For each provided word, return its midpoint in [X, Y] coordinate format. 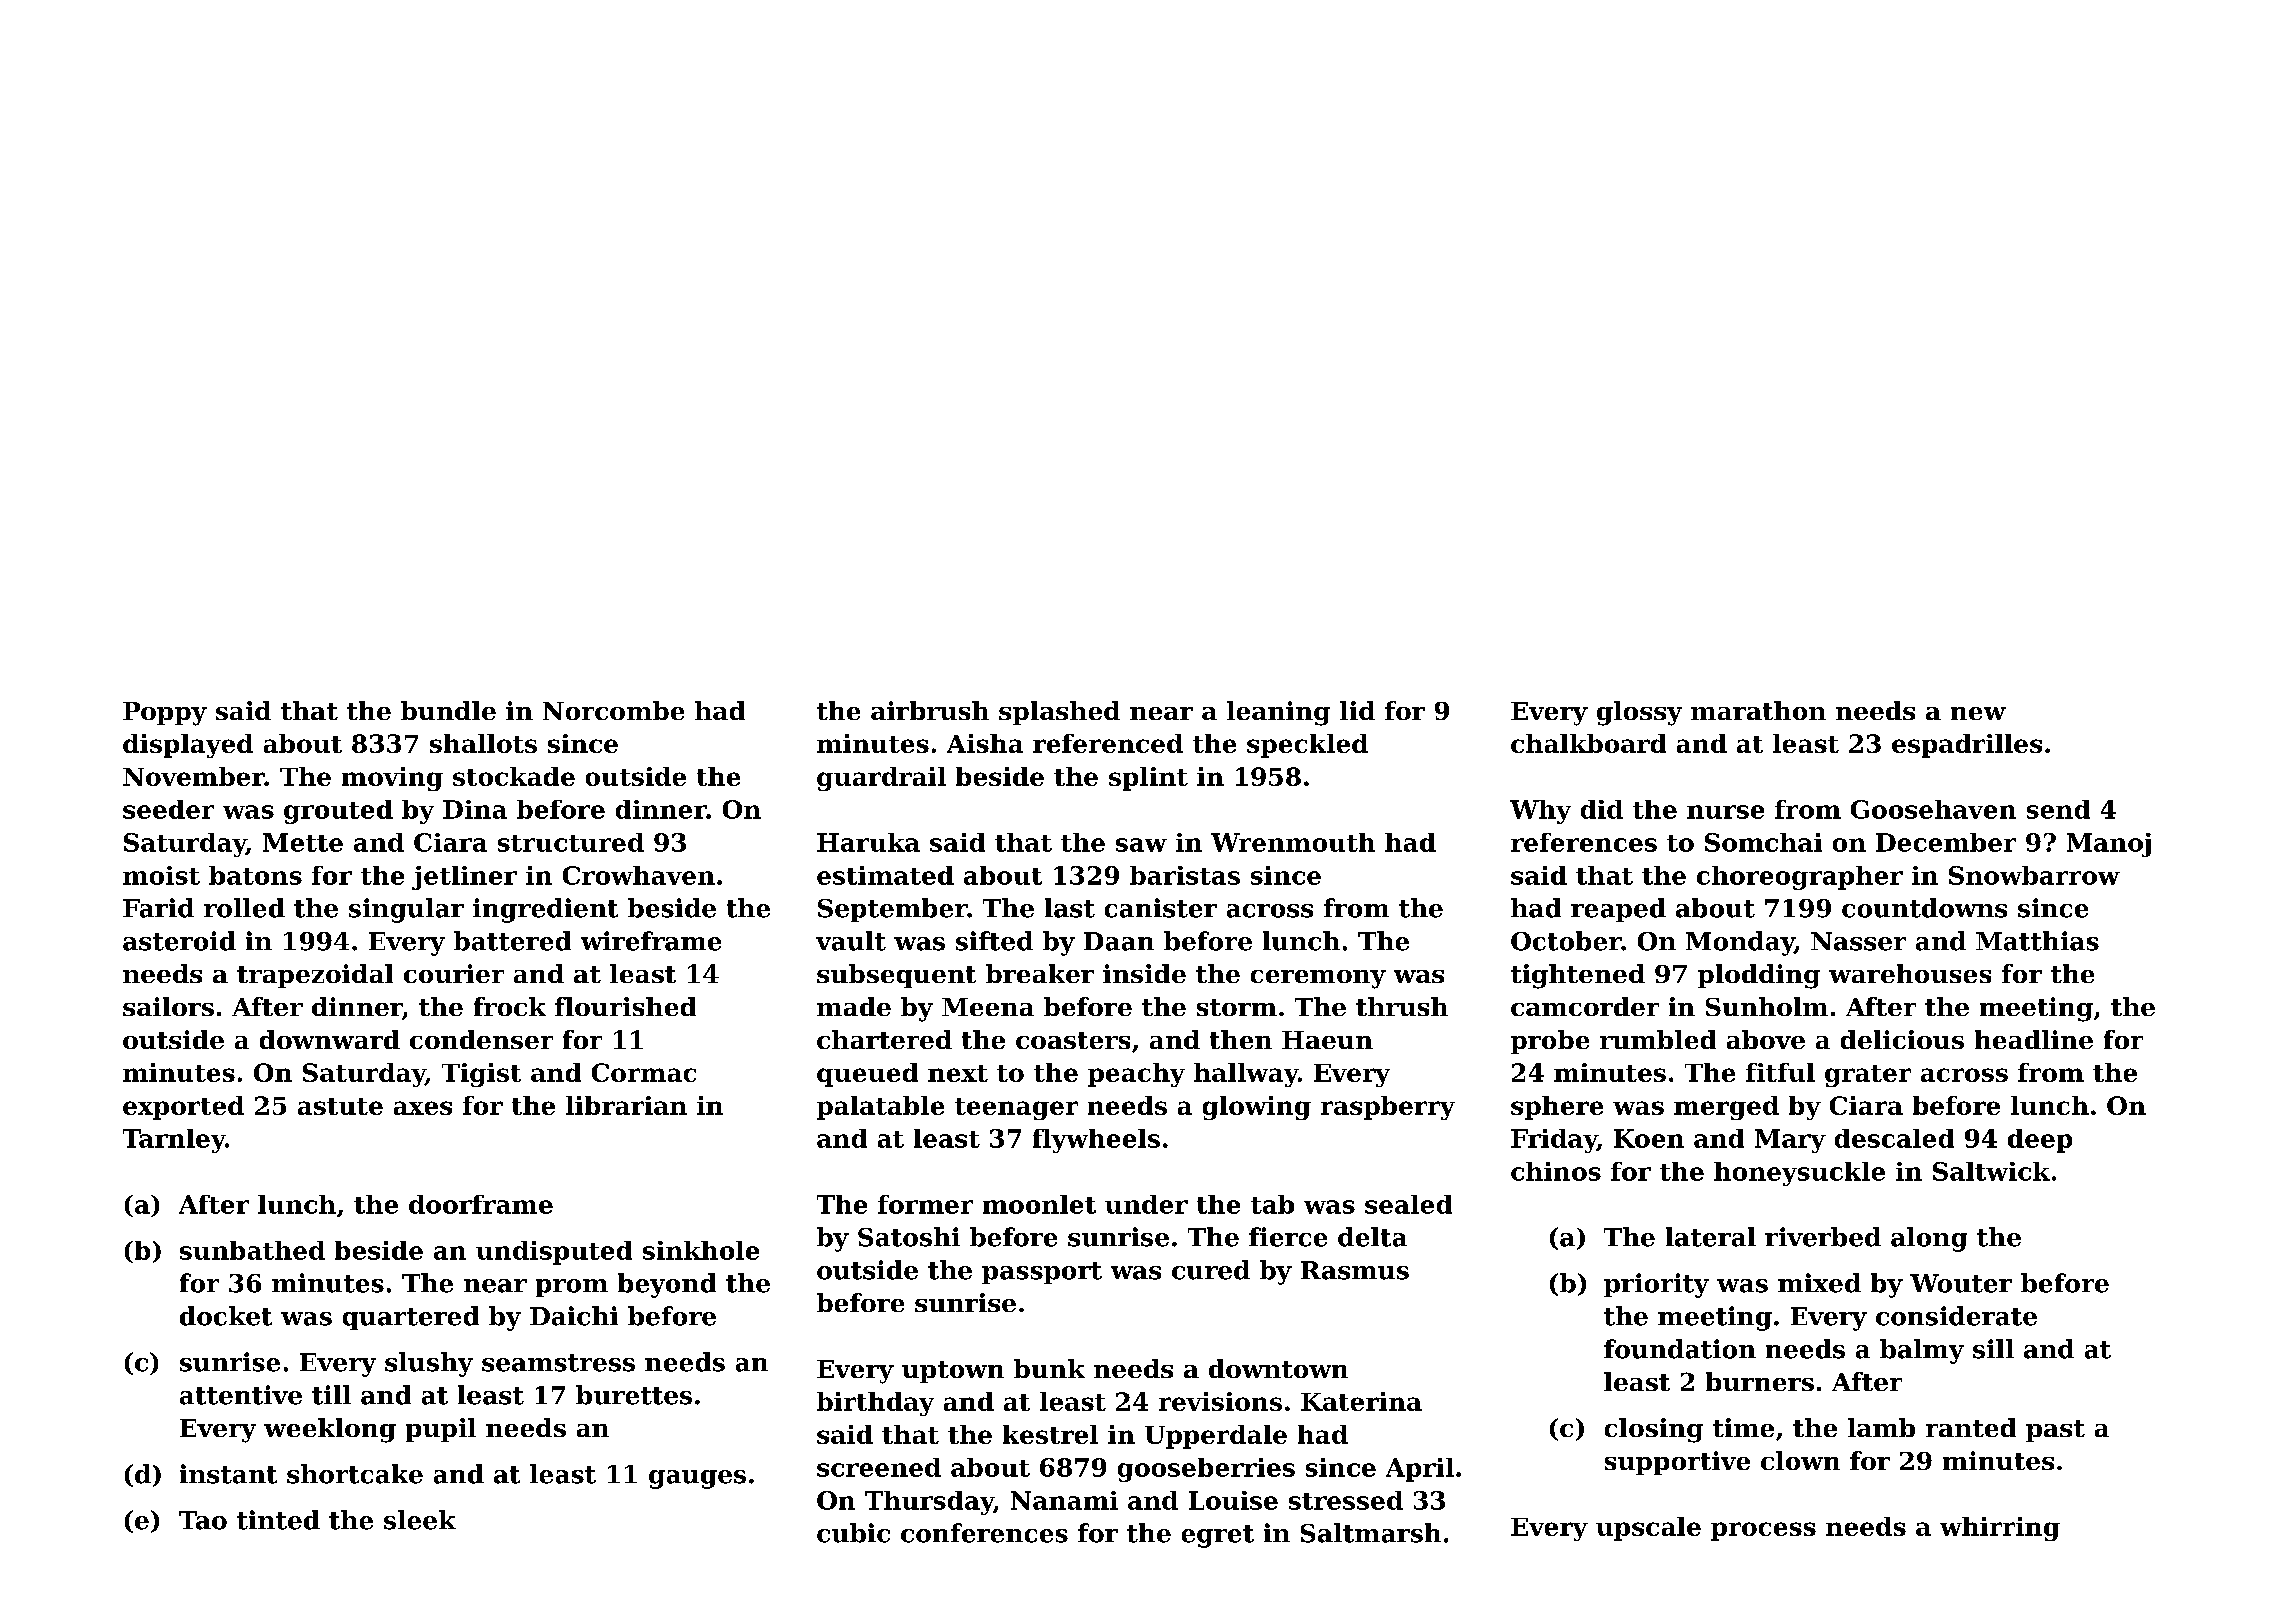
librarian [626, 1105]
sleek [420, 1520]
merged [1726, 1108]
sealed [1408, 1204]
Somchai [1763, 842]
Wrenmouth [1293, 842]
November [194, 776]
